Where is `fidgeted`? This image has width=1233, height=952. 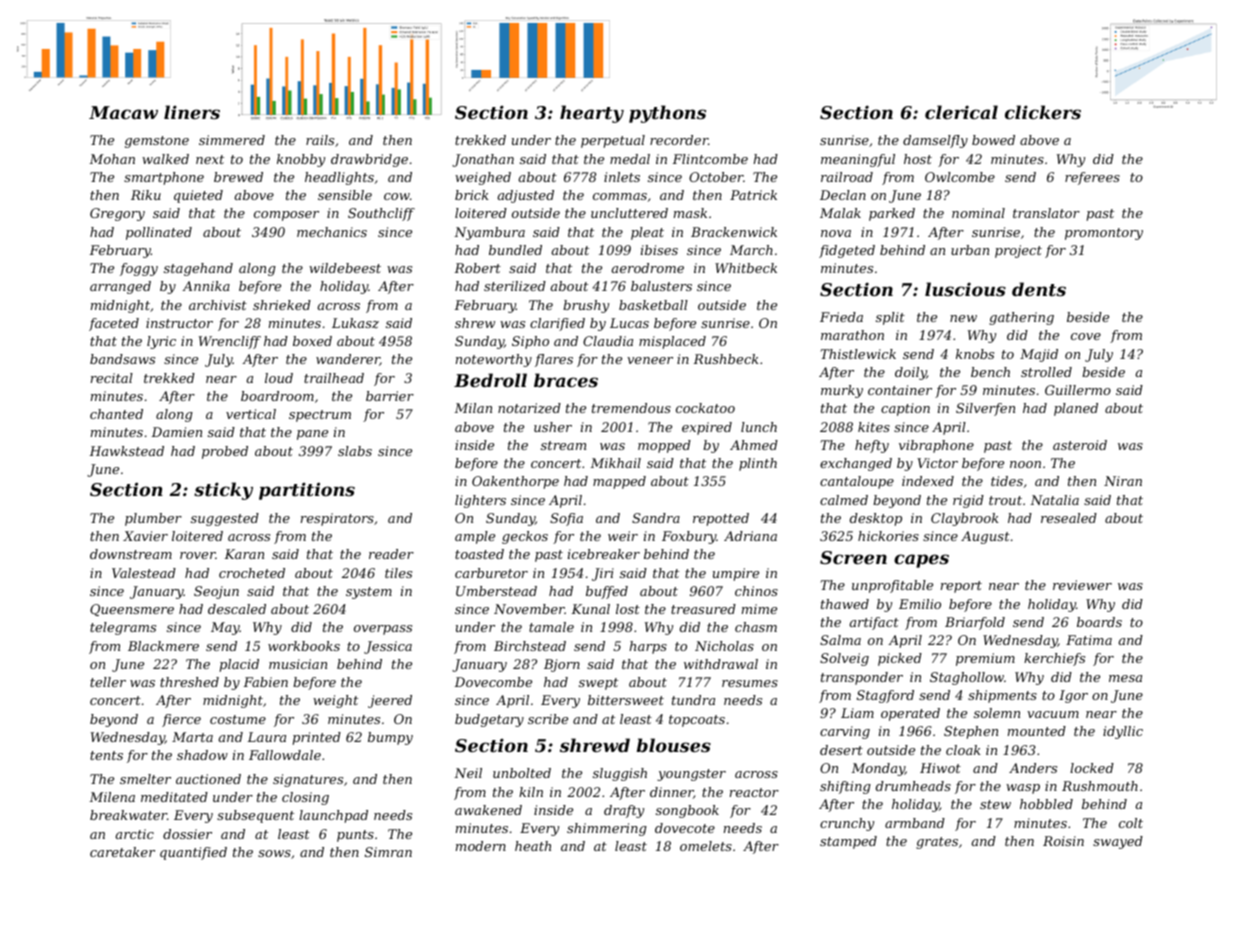
fidgeted is located at coordinates (847, 251).
